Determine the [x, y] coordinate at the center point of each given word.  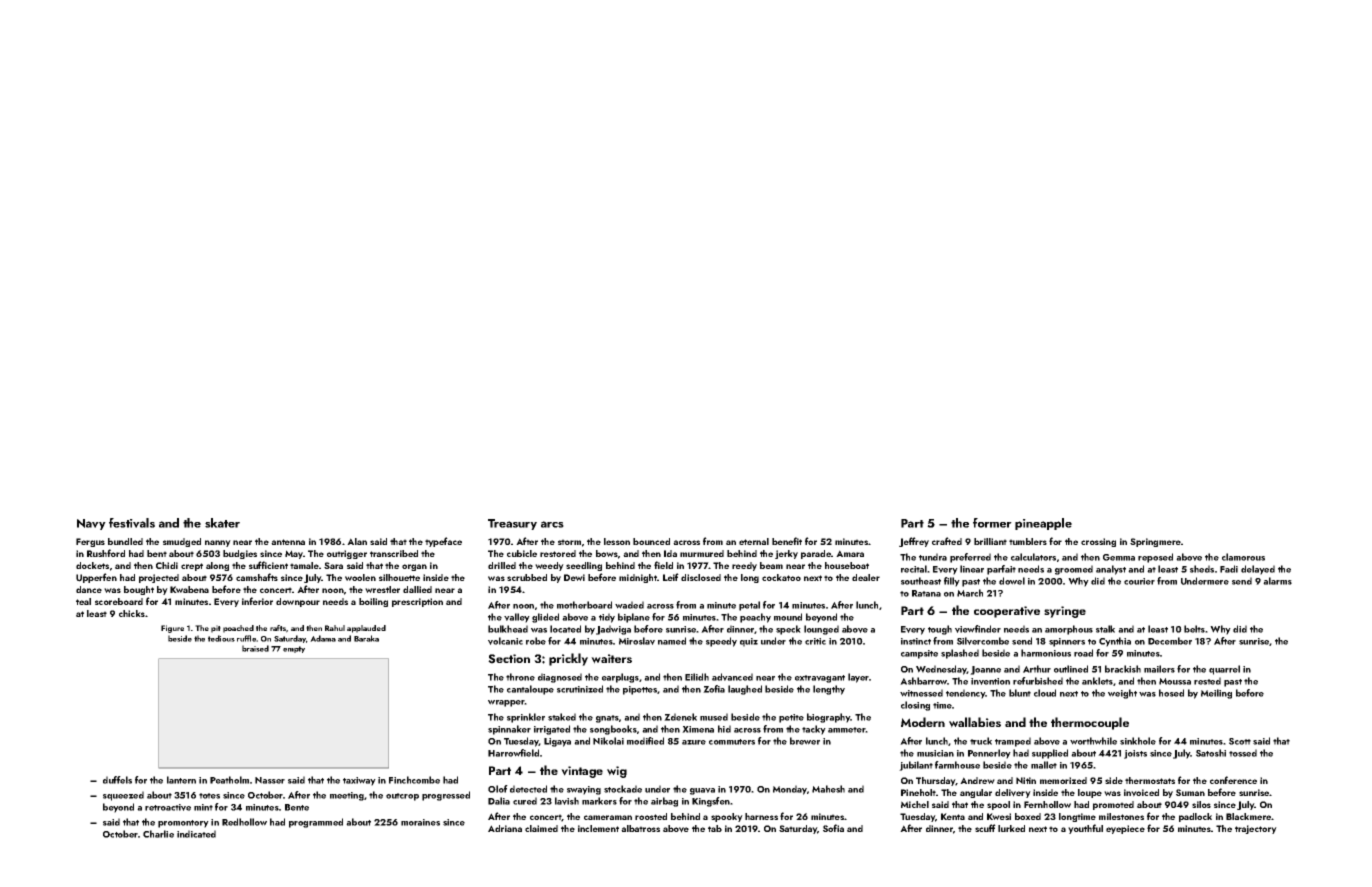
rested [1207, 681]
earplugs [620, 678]
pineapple [1043, 524]
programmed [316, 823]
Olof [498, 789]
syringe [1065, 612]
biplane [634, 618]
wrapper [506, 703]
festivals [132, 523]
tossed [1243, 753]
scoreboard [119, 601]
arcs [552, 524]
